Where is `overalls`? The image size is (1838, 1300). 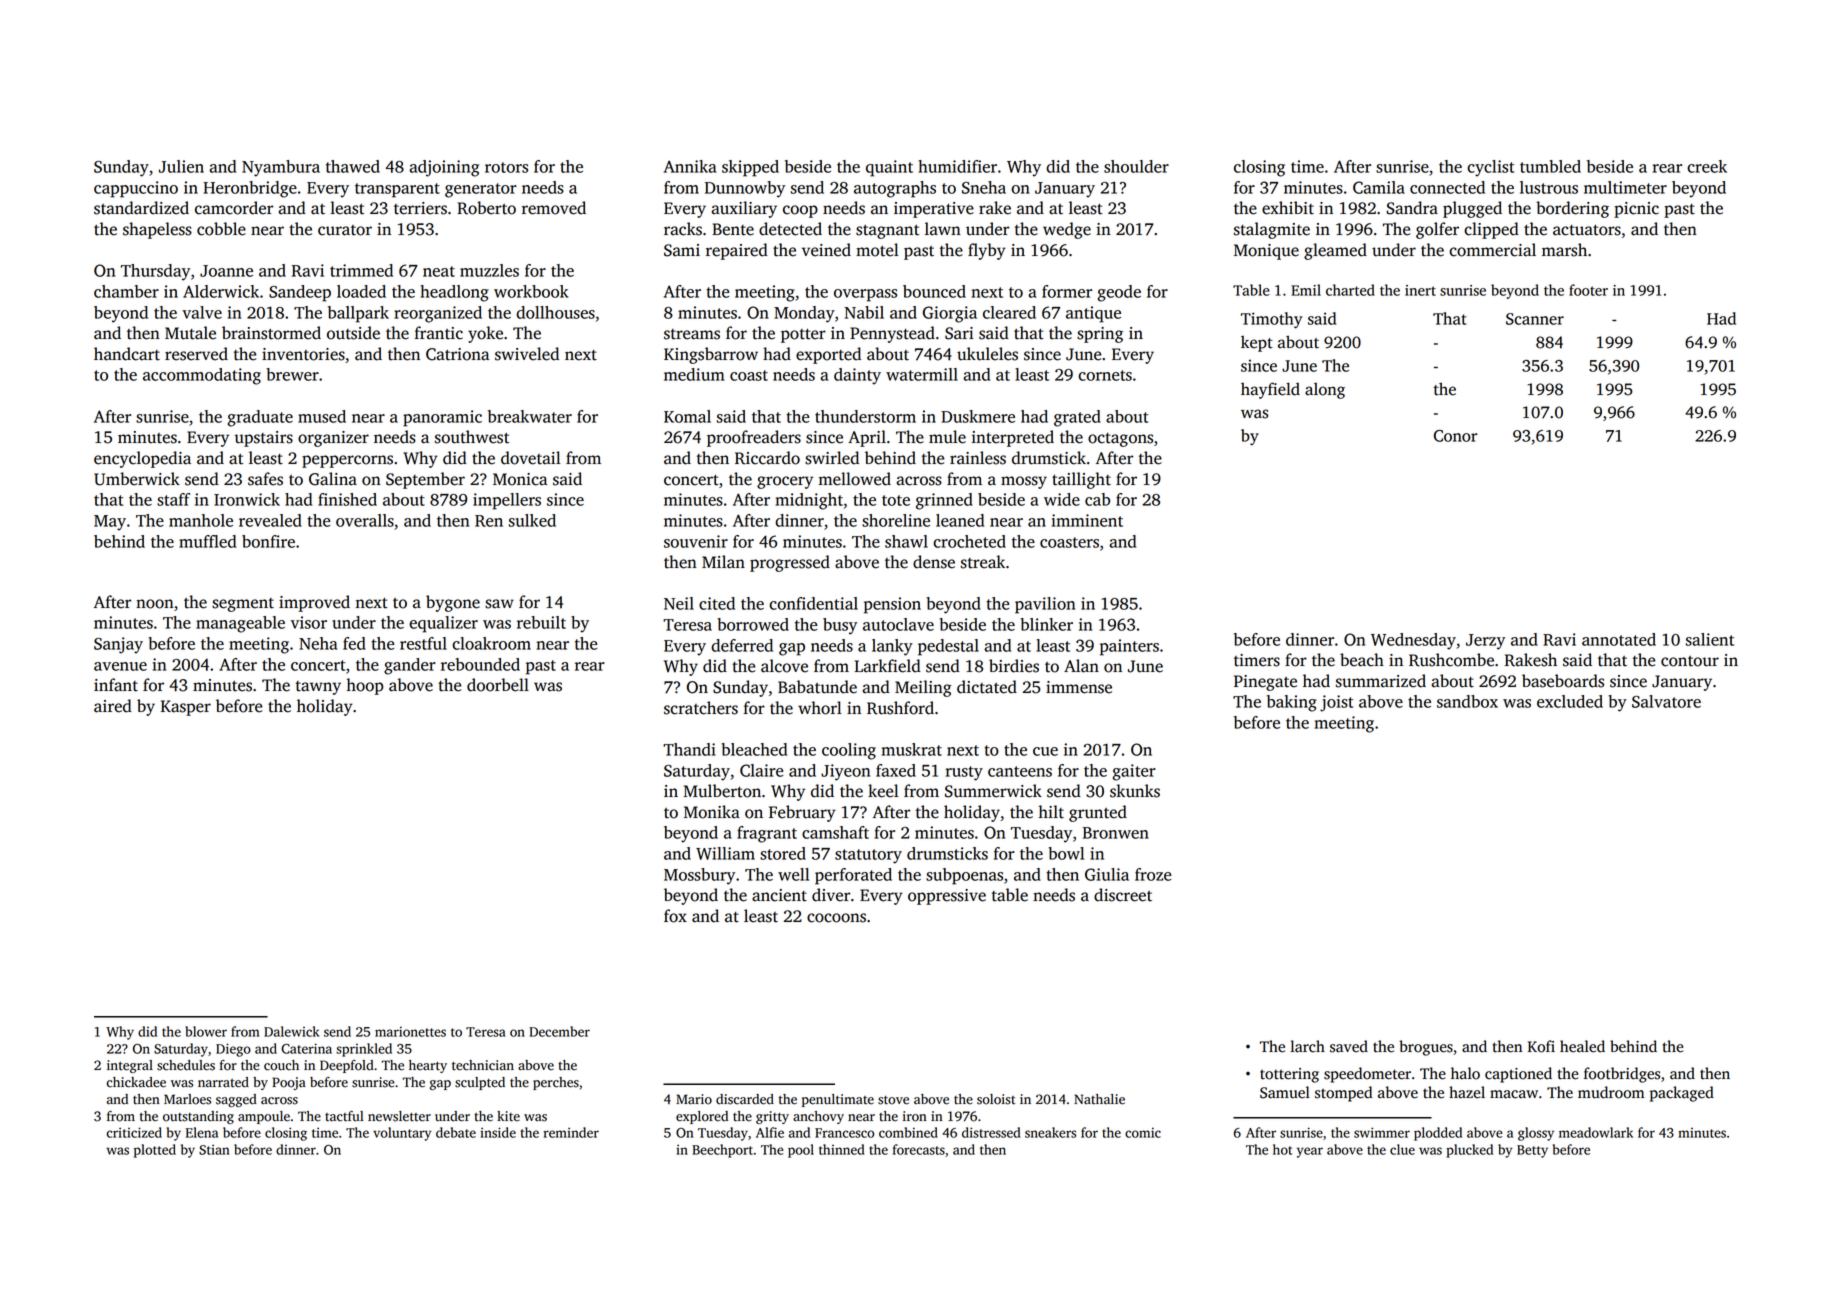 overalls is located at coordinates (365, 520).
